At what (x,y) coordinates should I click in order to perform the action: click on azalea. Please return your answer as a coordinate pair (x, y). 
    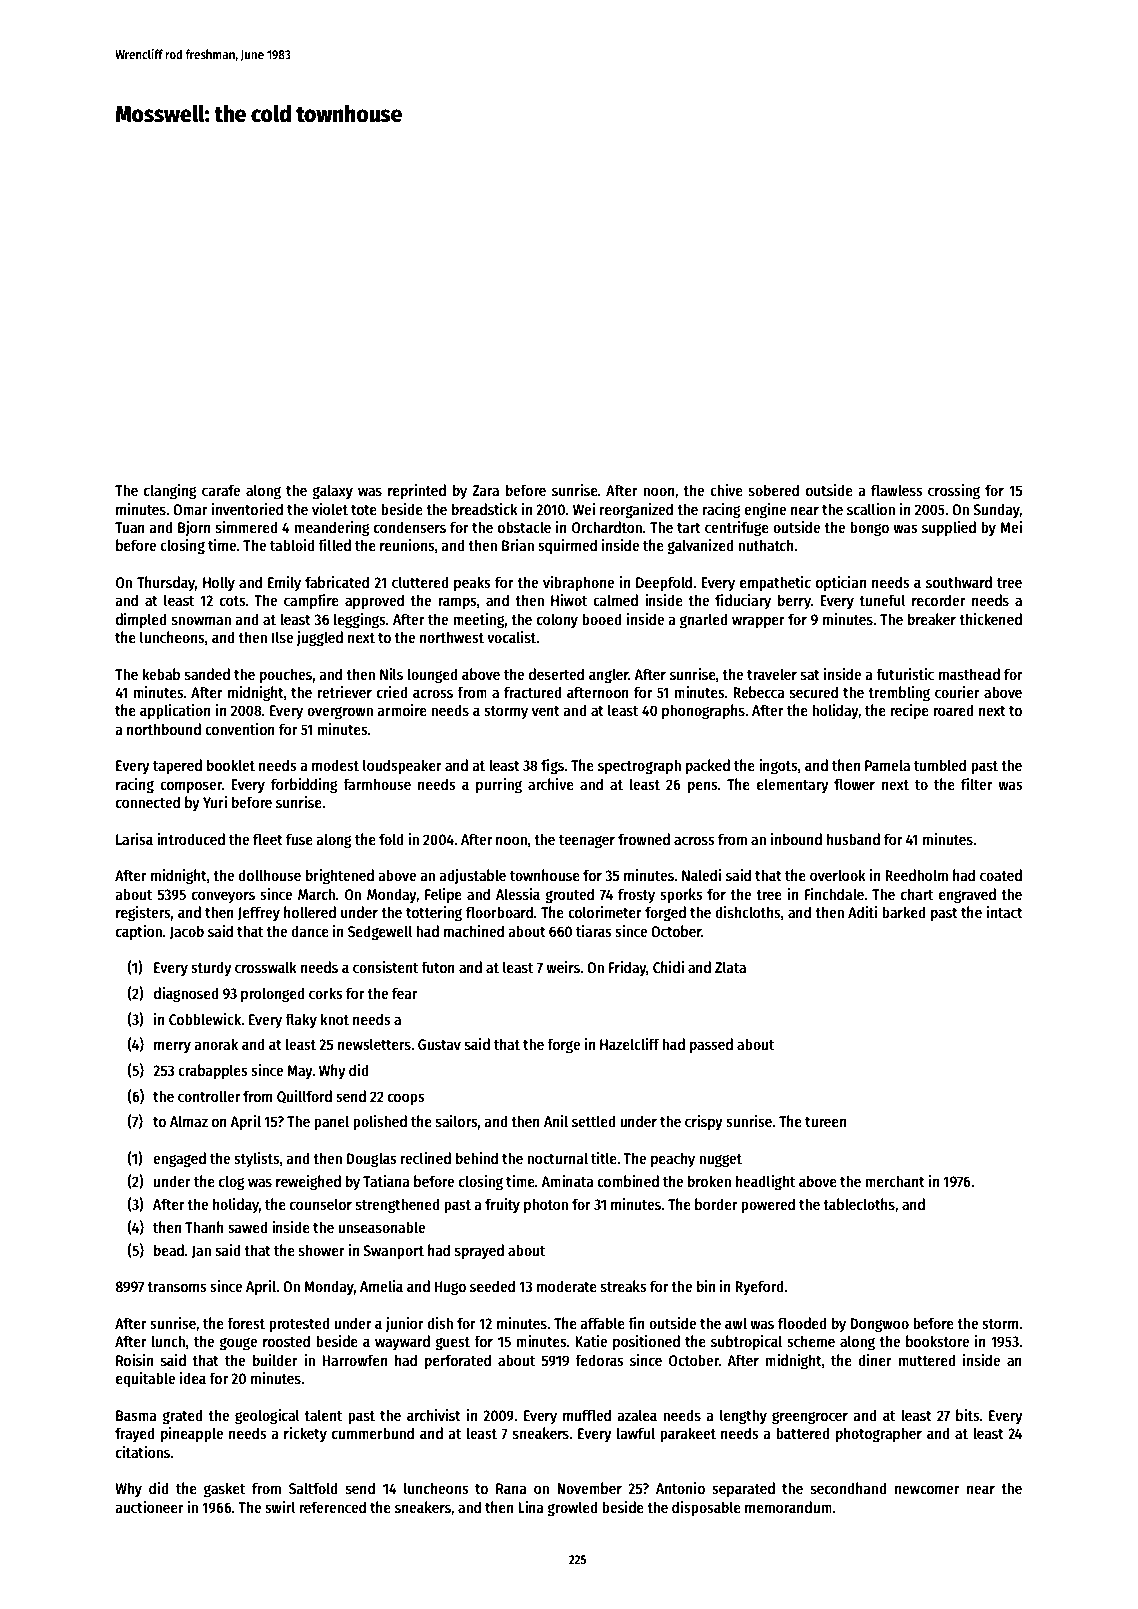
    Looking at the image, I should click on (637, 1415).
